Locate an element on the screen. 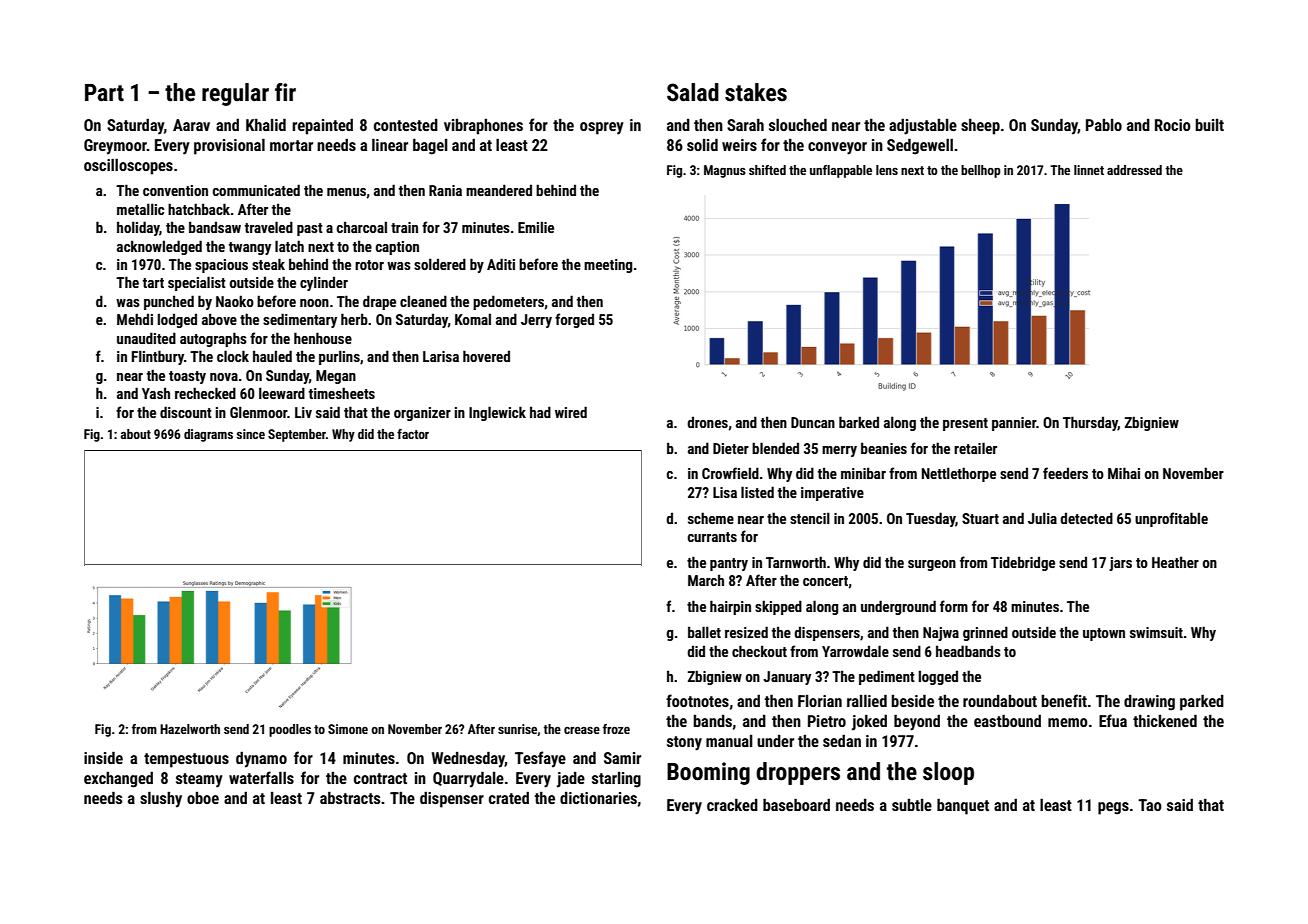 Image resolution: width=1308 pixels, height=924 pixels. diagrams is located at coordinates (208, 435).
